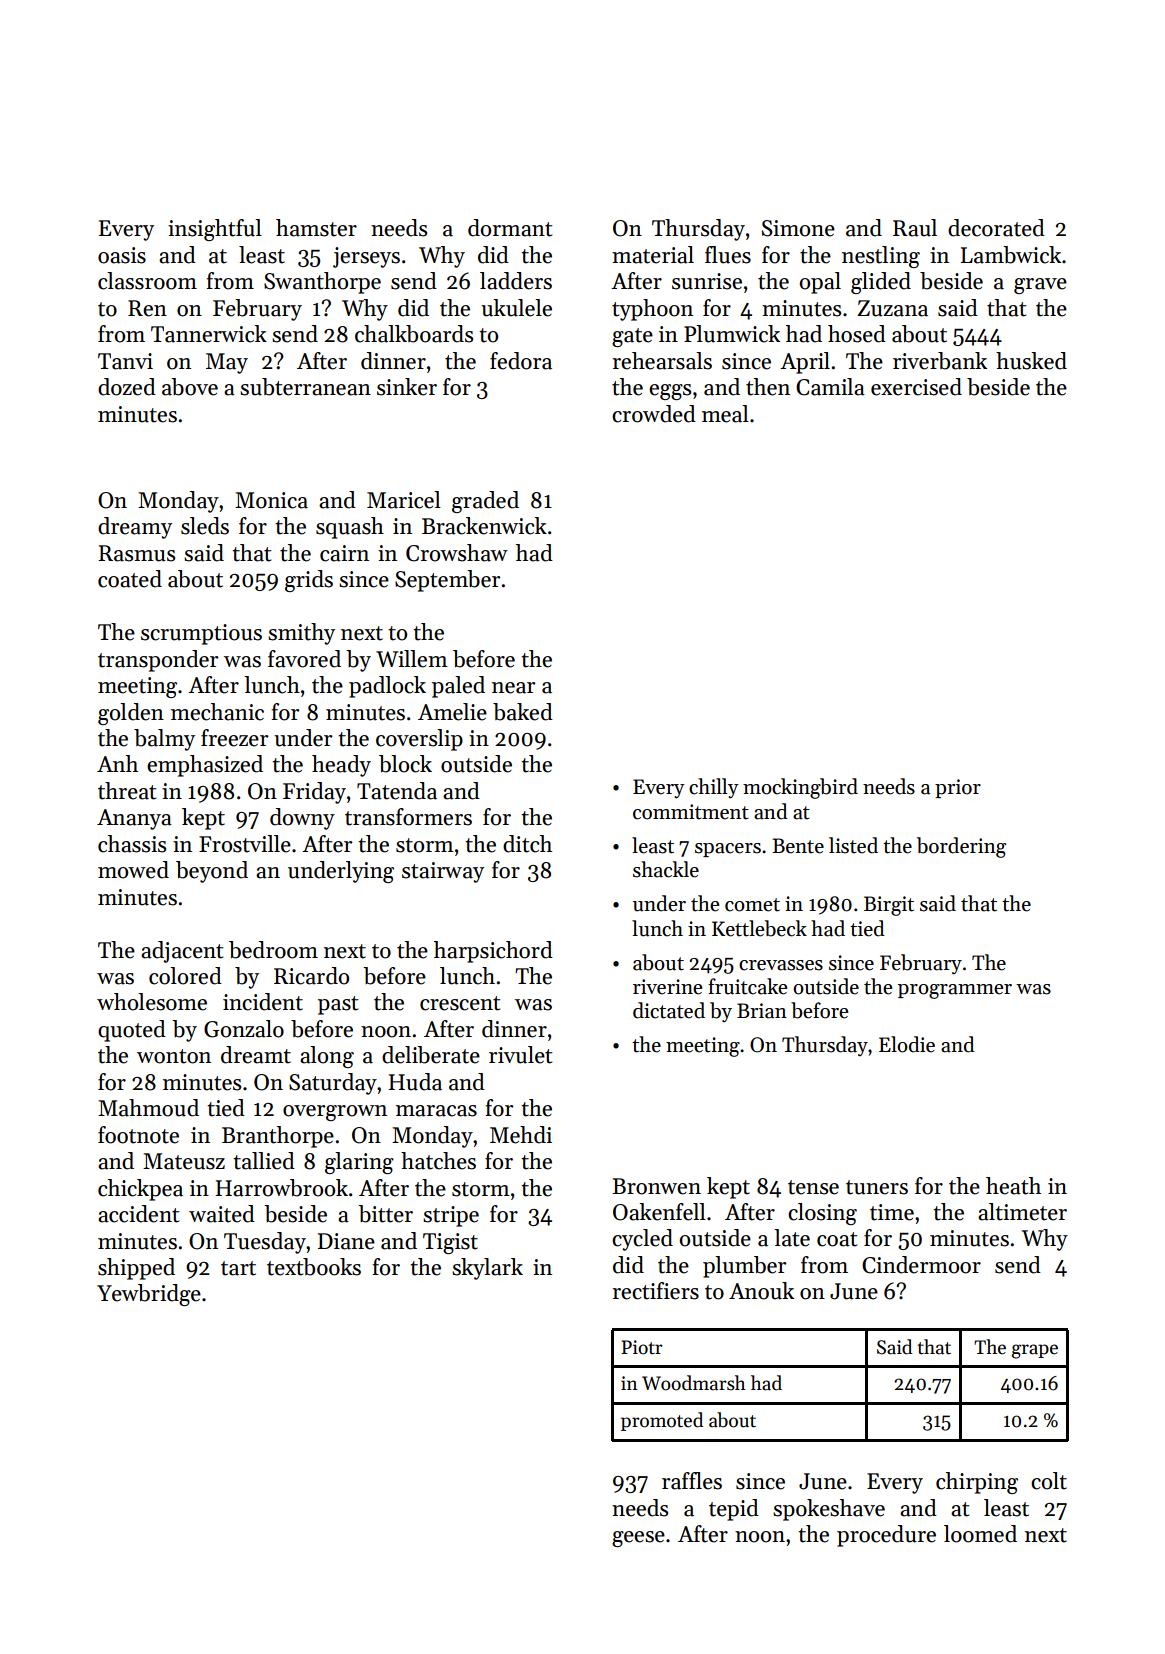 This image has width=1165, height=1654. Describe the element at coordinates (958, 788) in the image. I see `prior` at that location.
